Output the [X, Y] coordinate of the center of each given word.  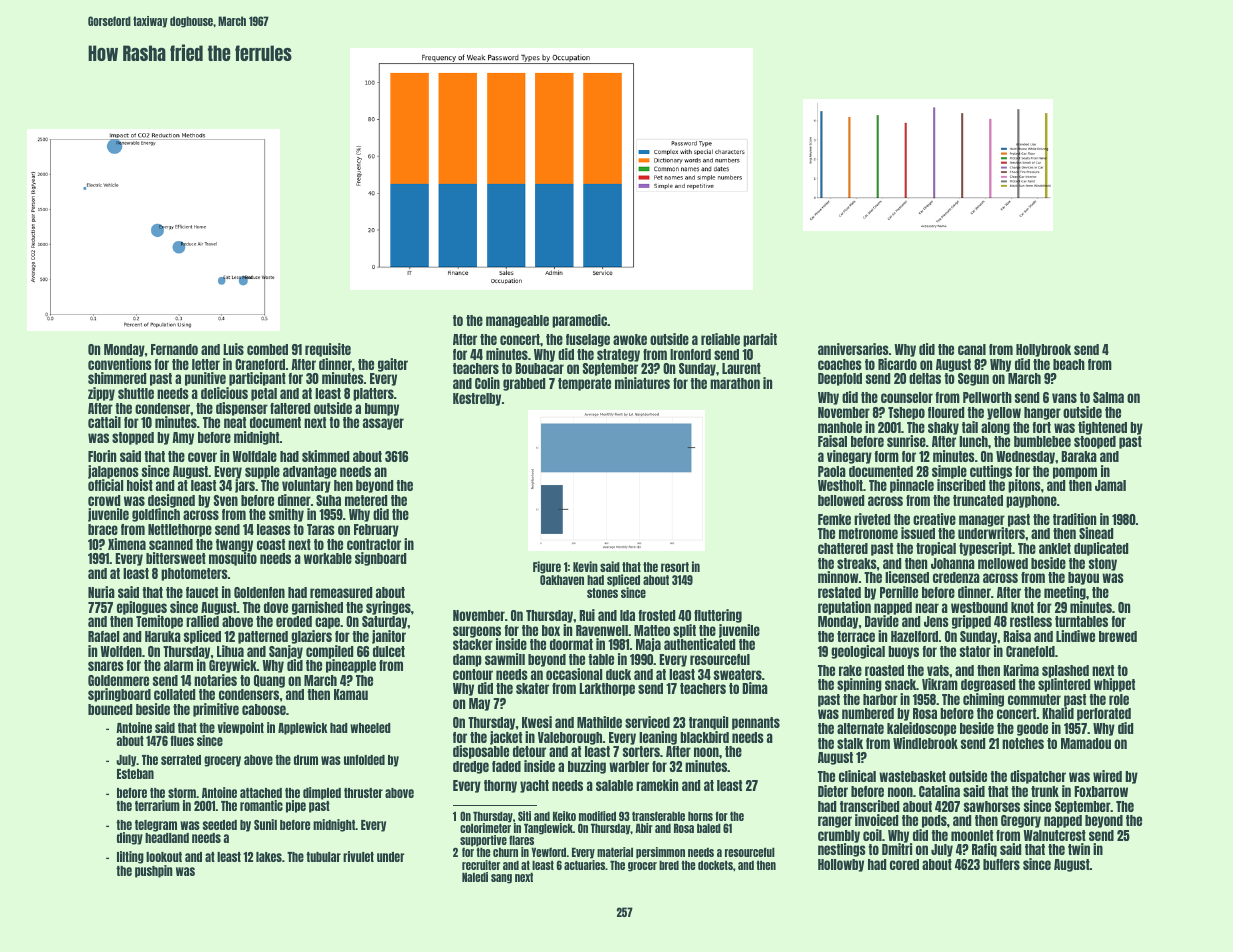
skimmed [325, 456]
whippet [1114, 685]
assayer [383, 424]
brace [103, 529]
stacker [473, 644]
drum [306, 760]
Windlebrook [925, 743]
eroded [294, 621]
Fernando [174, 349]
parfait [760, 340]
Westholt [840, 485]
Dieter [833, 791]
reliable [720, 339]
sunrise [906, 441]
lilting [130, 857]
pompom [1075, 473]
